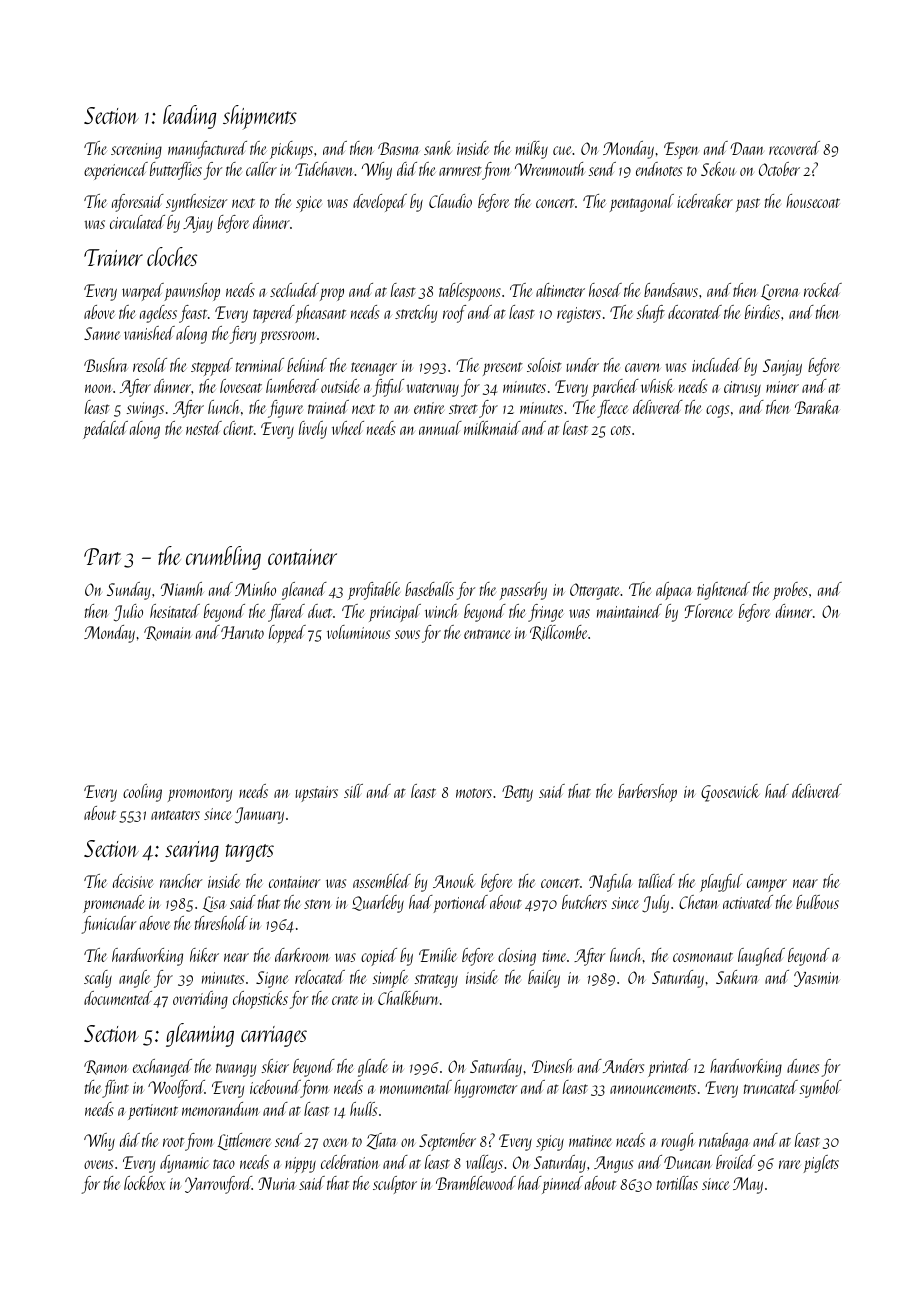 Image resolution: width=924 pixels, height=1308 pixels. What do you see at coordinates (353, 791) in the screenshot?
I see `sill` at bounding box center [353, 791].
